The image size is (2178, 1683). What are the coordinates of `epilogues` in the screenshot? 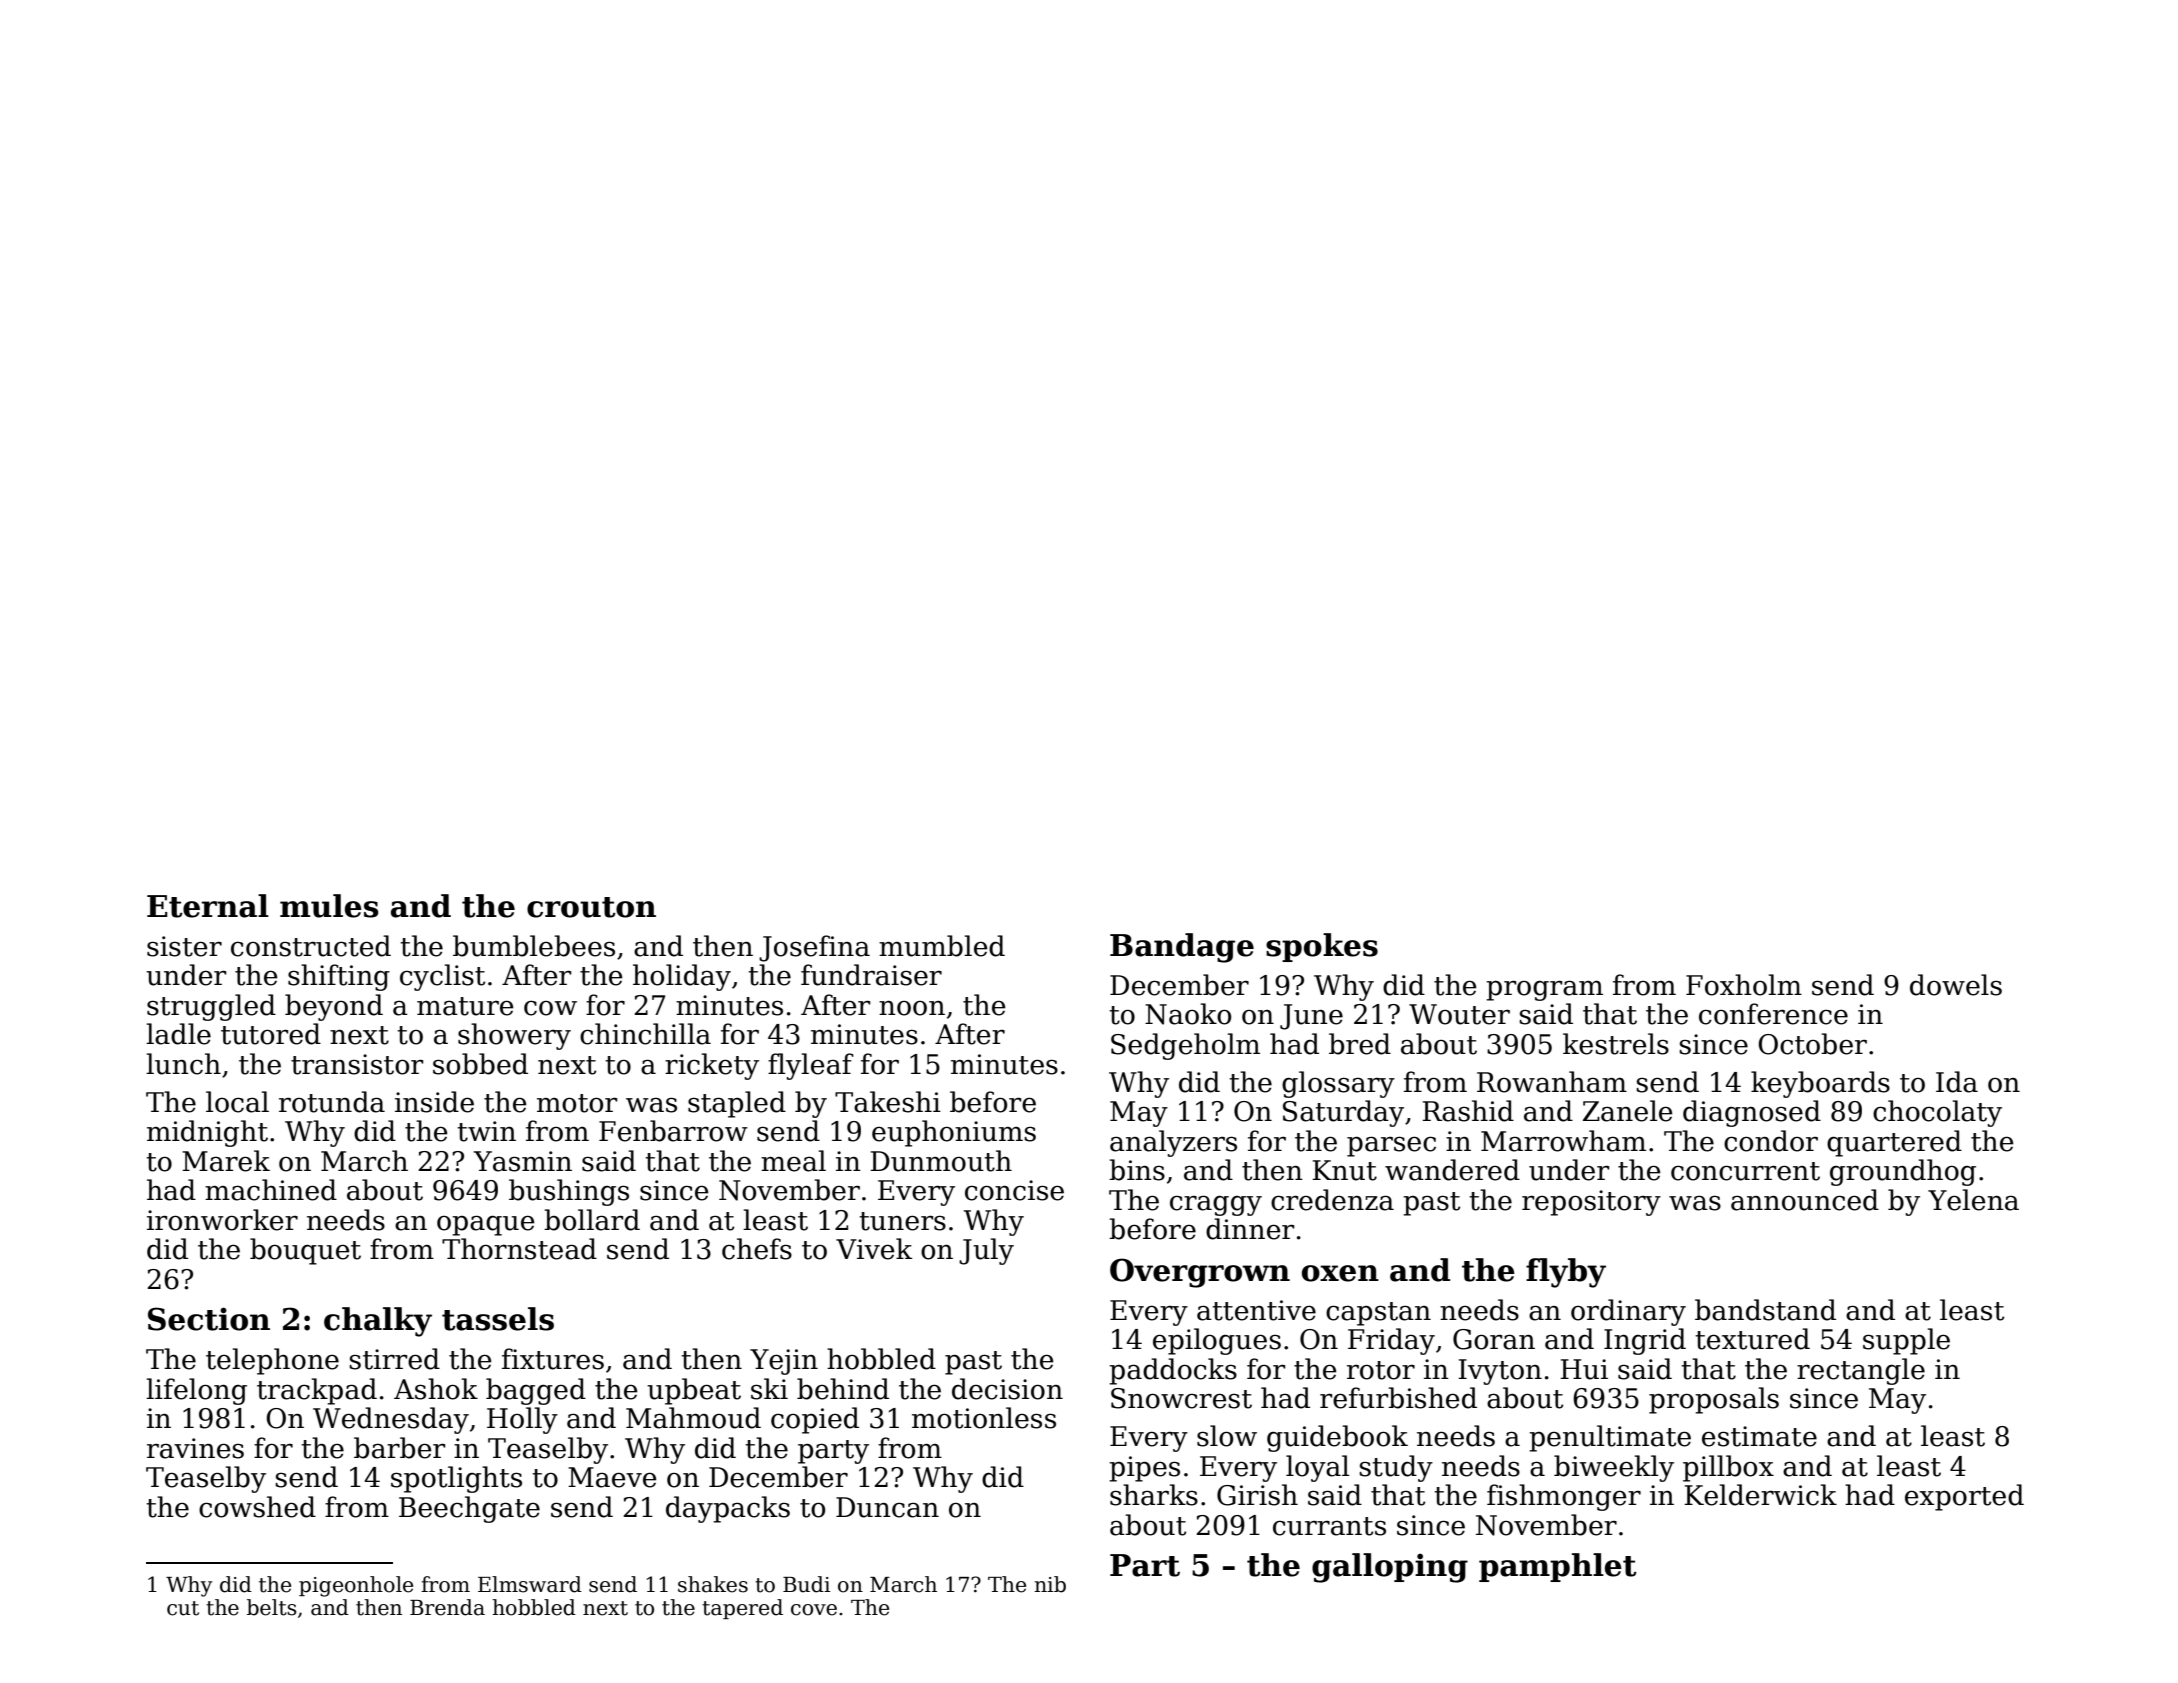 It's located at (1217, 1341).
